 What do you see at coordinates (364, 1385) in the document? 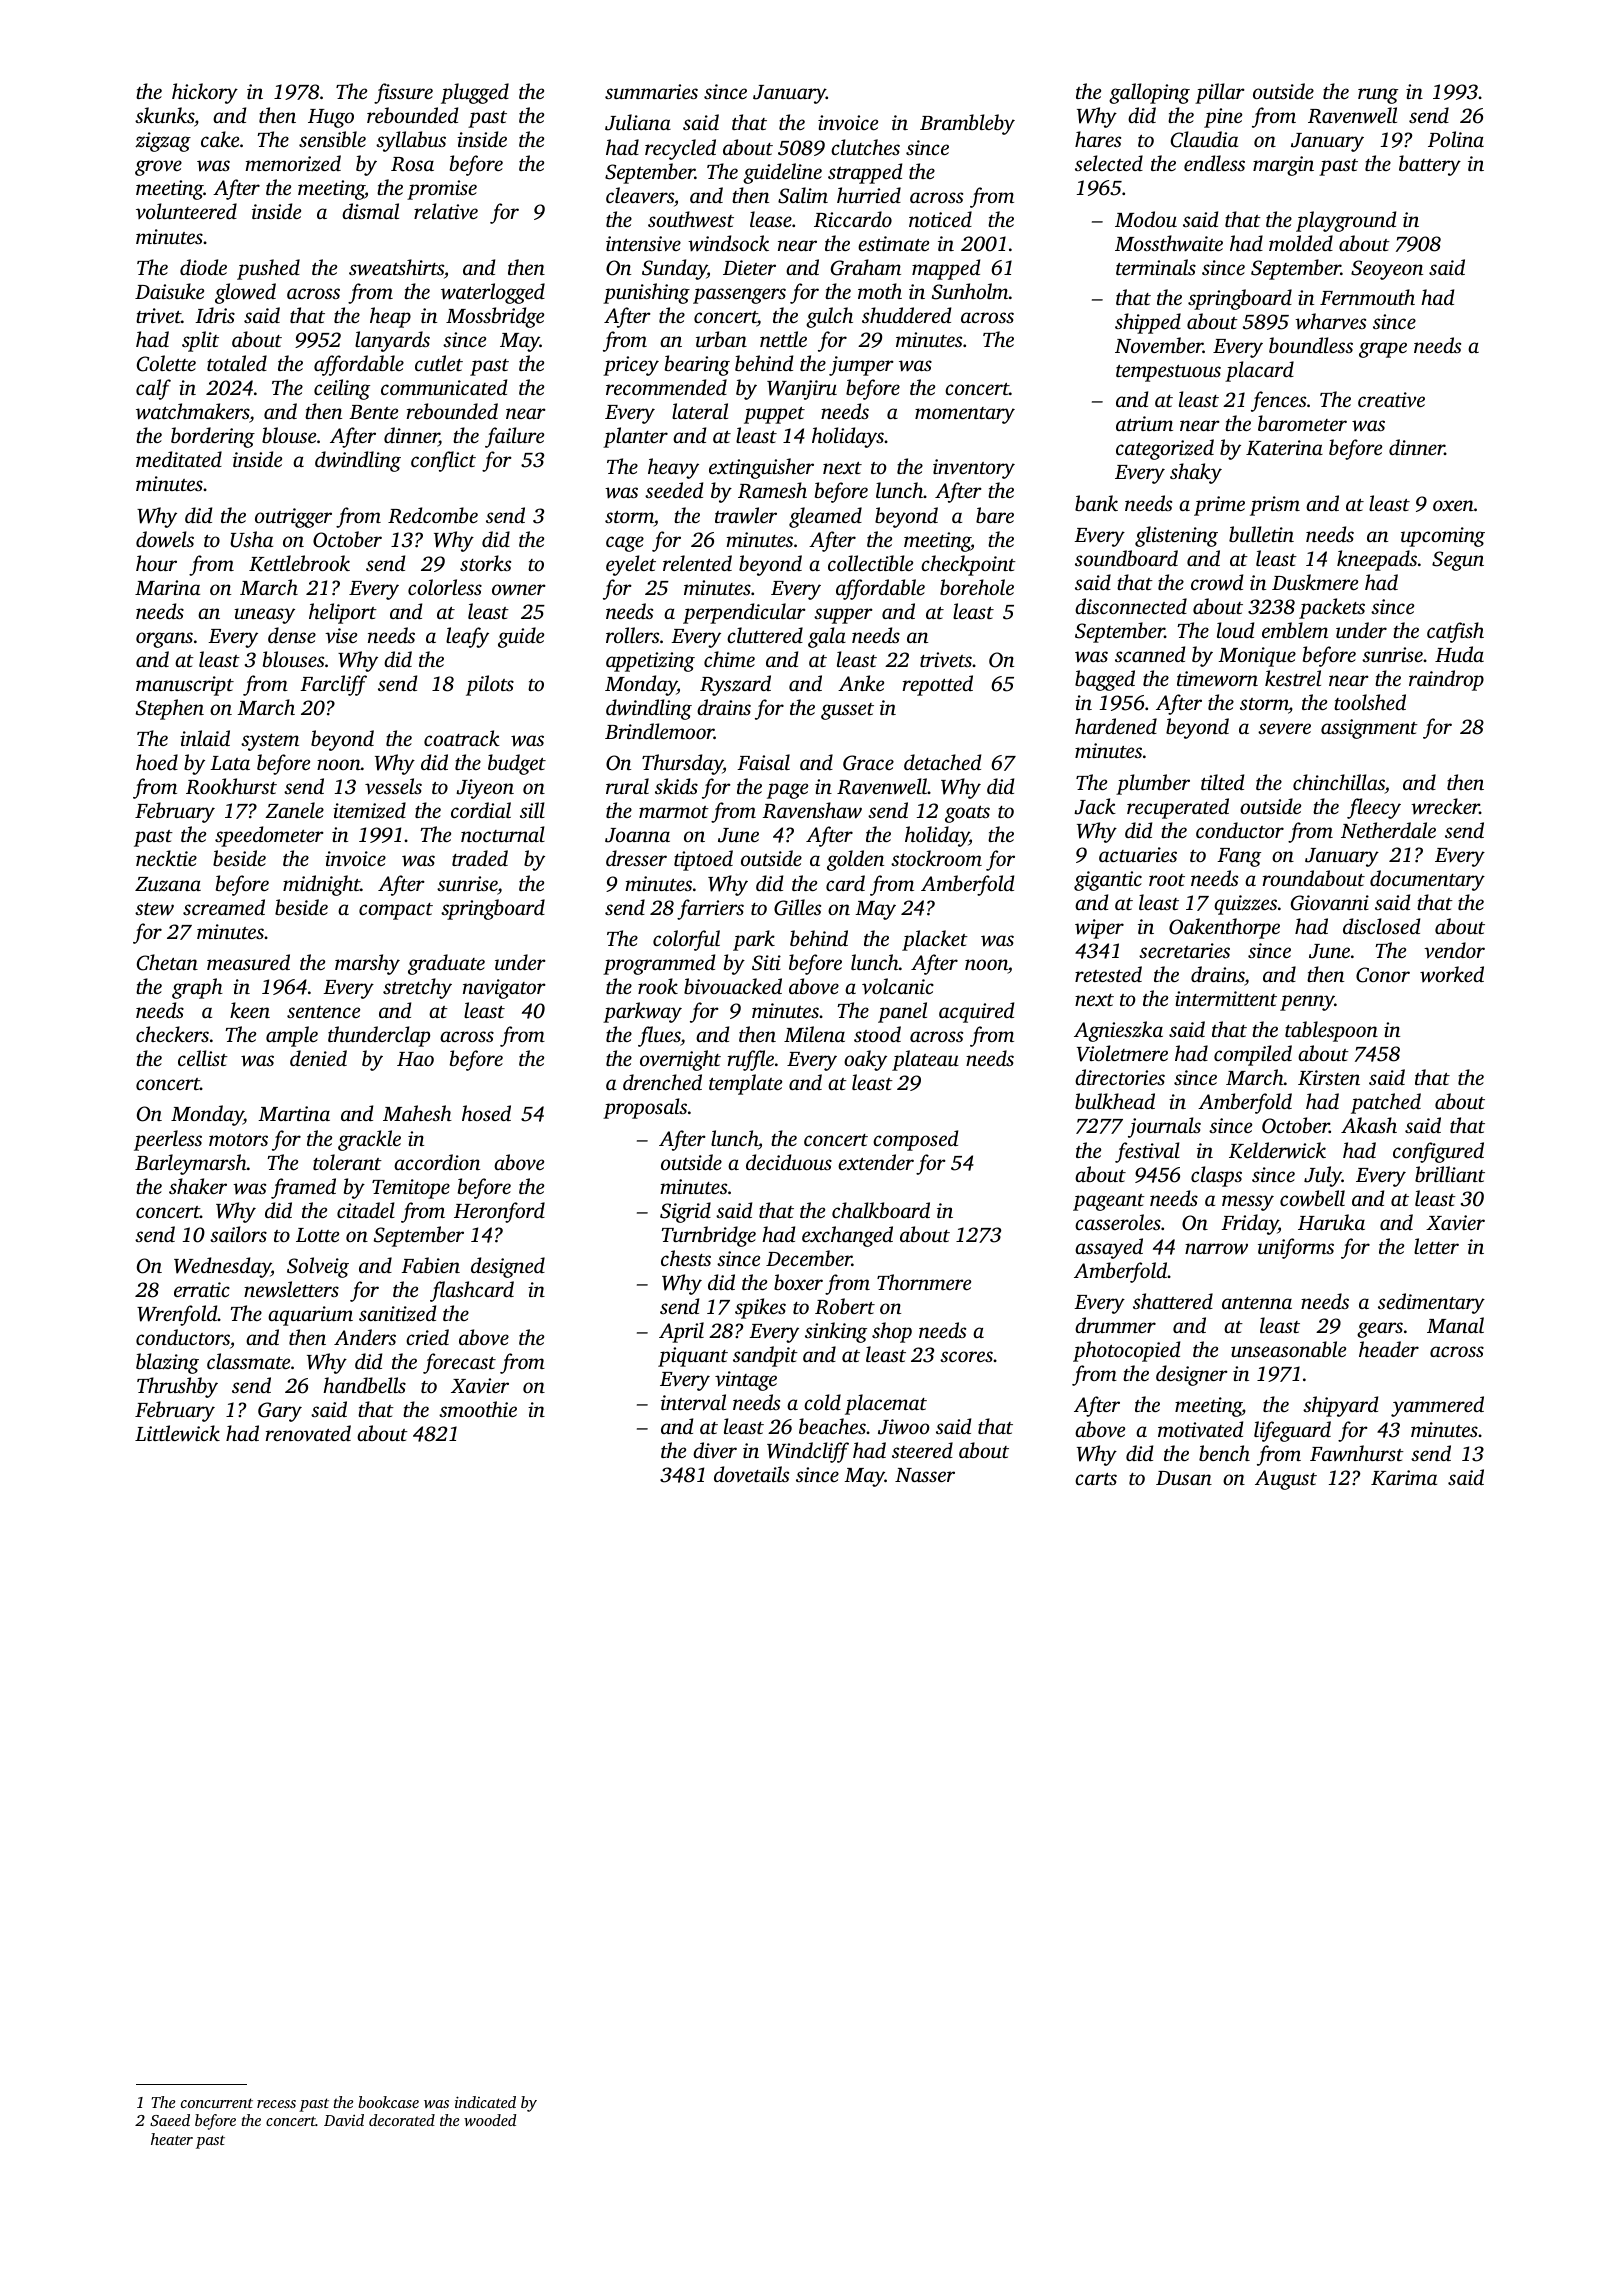
I see `handbells` at bounding box center [364, 1385].
